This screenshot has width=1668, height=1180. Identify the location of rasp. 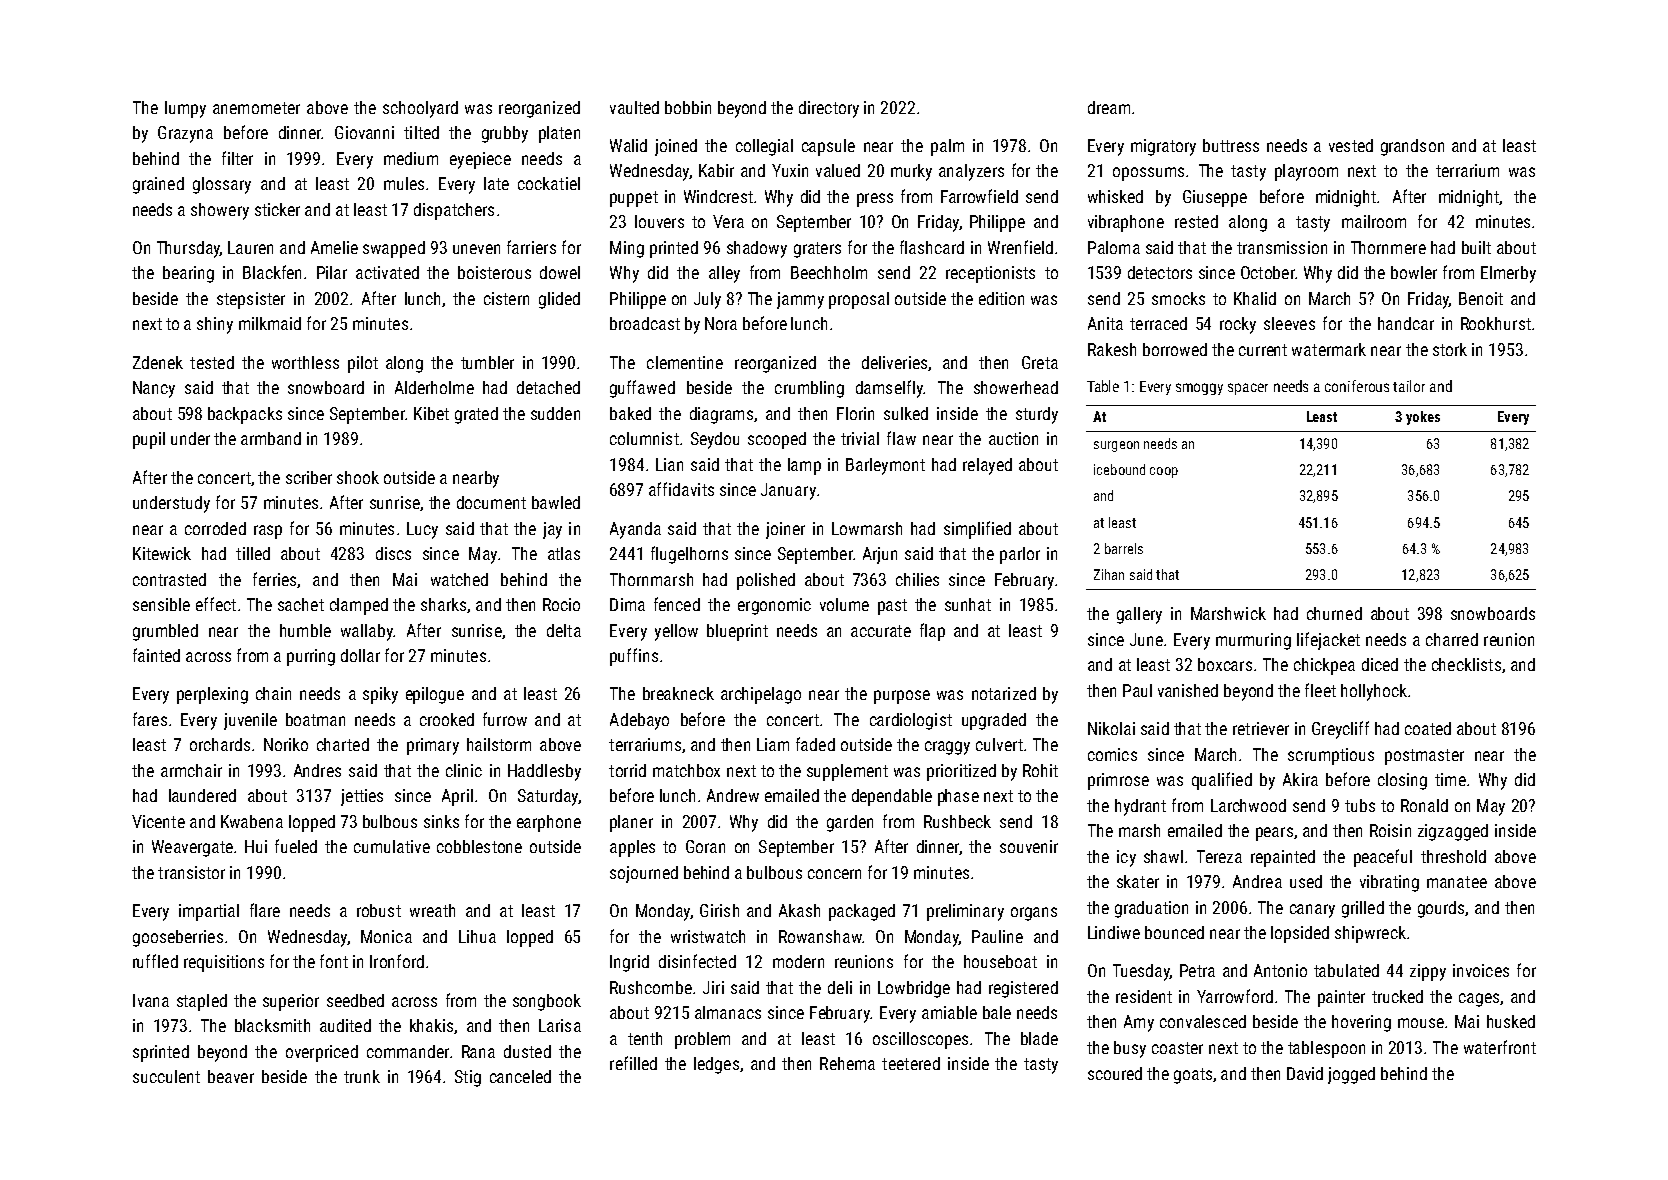
(268, 532).
